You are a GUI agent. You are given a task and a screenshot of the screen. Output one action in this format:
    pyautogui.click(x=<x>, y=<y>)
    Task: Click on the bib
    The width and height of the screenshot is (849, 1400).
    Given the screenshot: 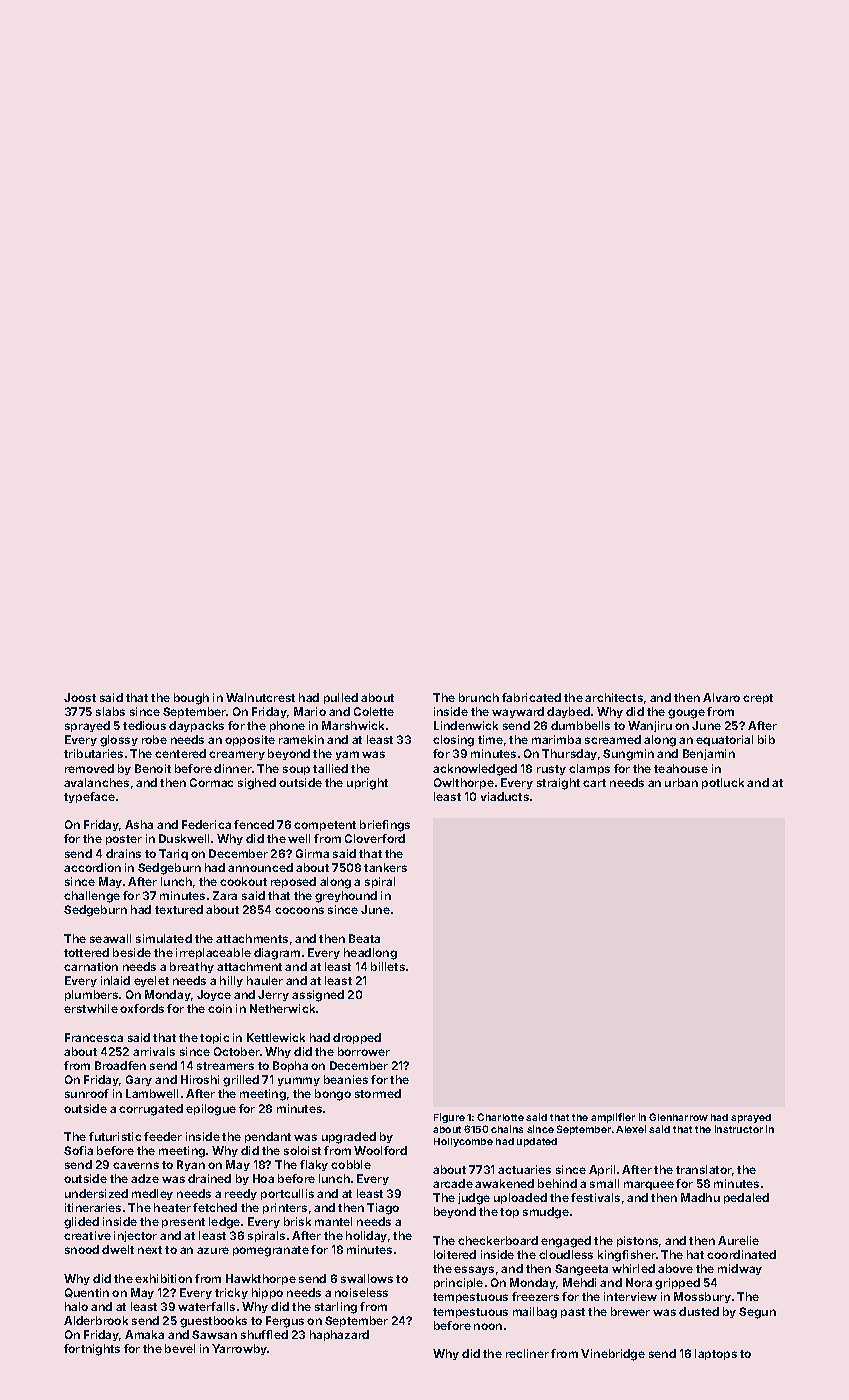 What is the action you would take?
    pyautogui.click(x=766, y=739)
